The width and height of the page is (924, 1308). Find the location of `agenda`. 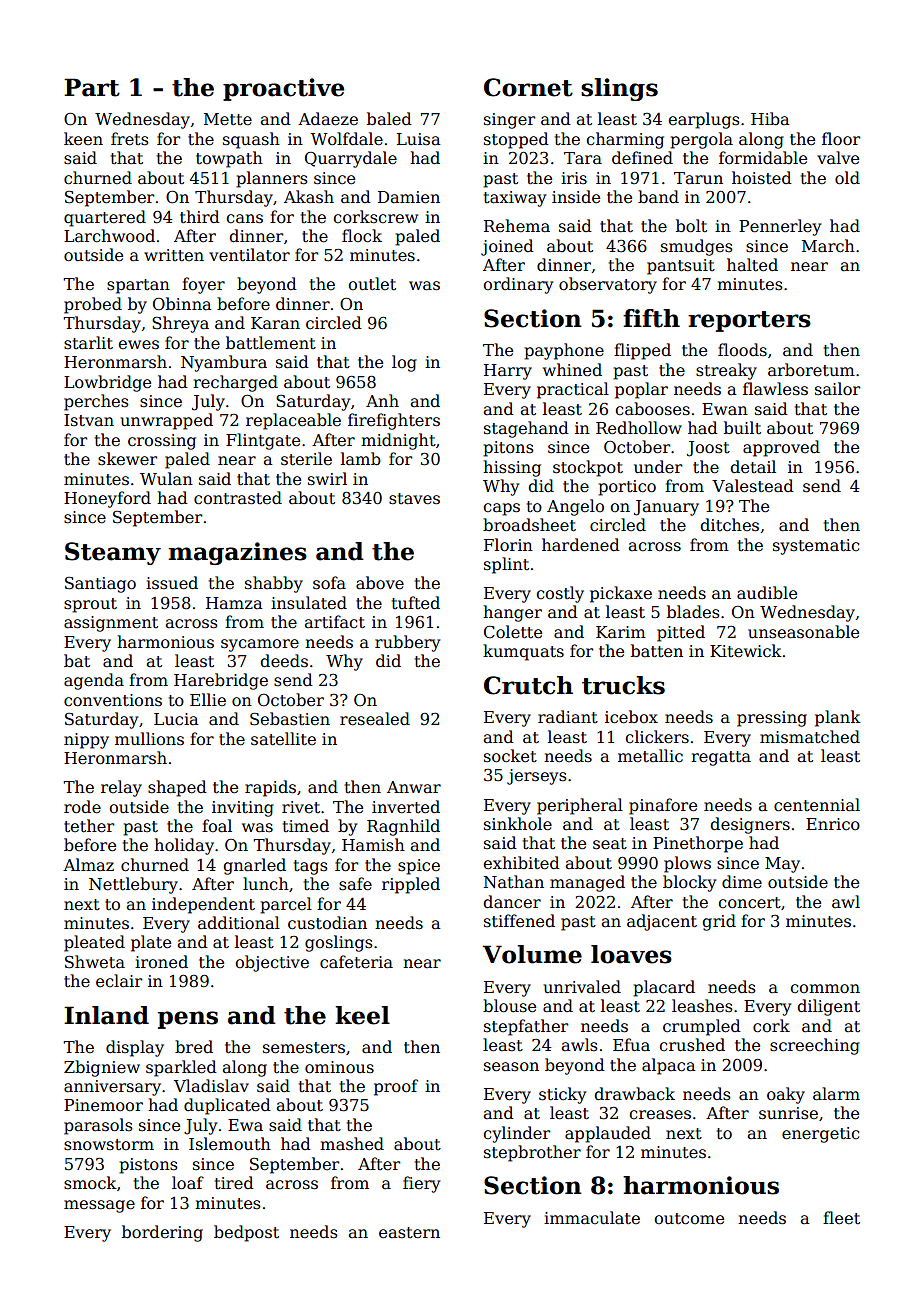

agenda is located at coordinates (94, 681).
